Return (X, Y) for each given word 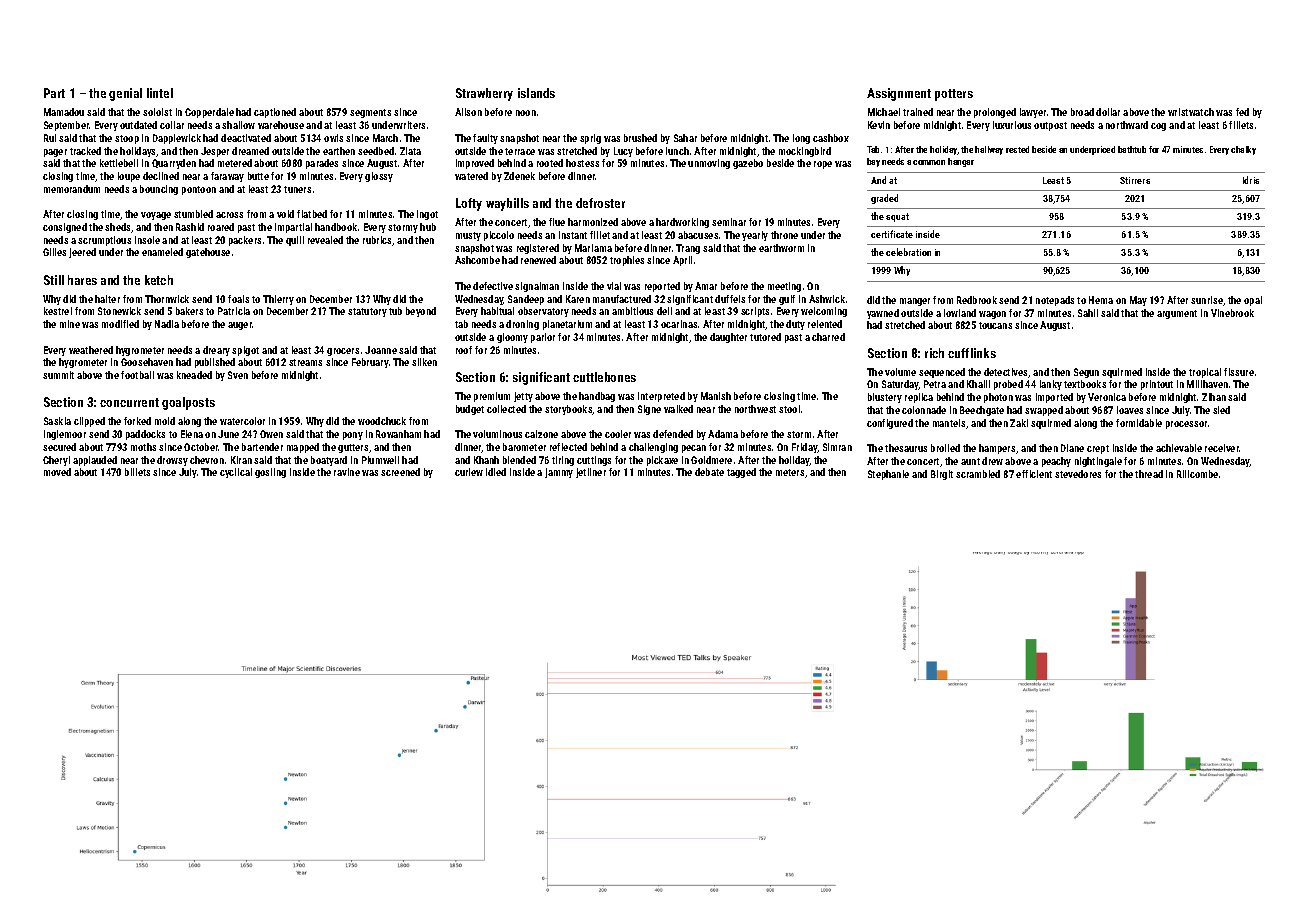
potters (954, 95)
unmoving (709, 164)
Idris (1251, 180)
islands (536, 93)
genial (125, 94)
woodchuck (382, 421)
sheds (117, 227)
